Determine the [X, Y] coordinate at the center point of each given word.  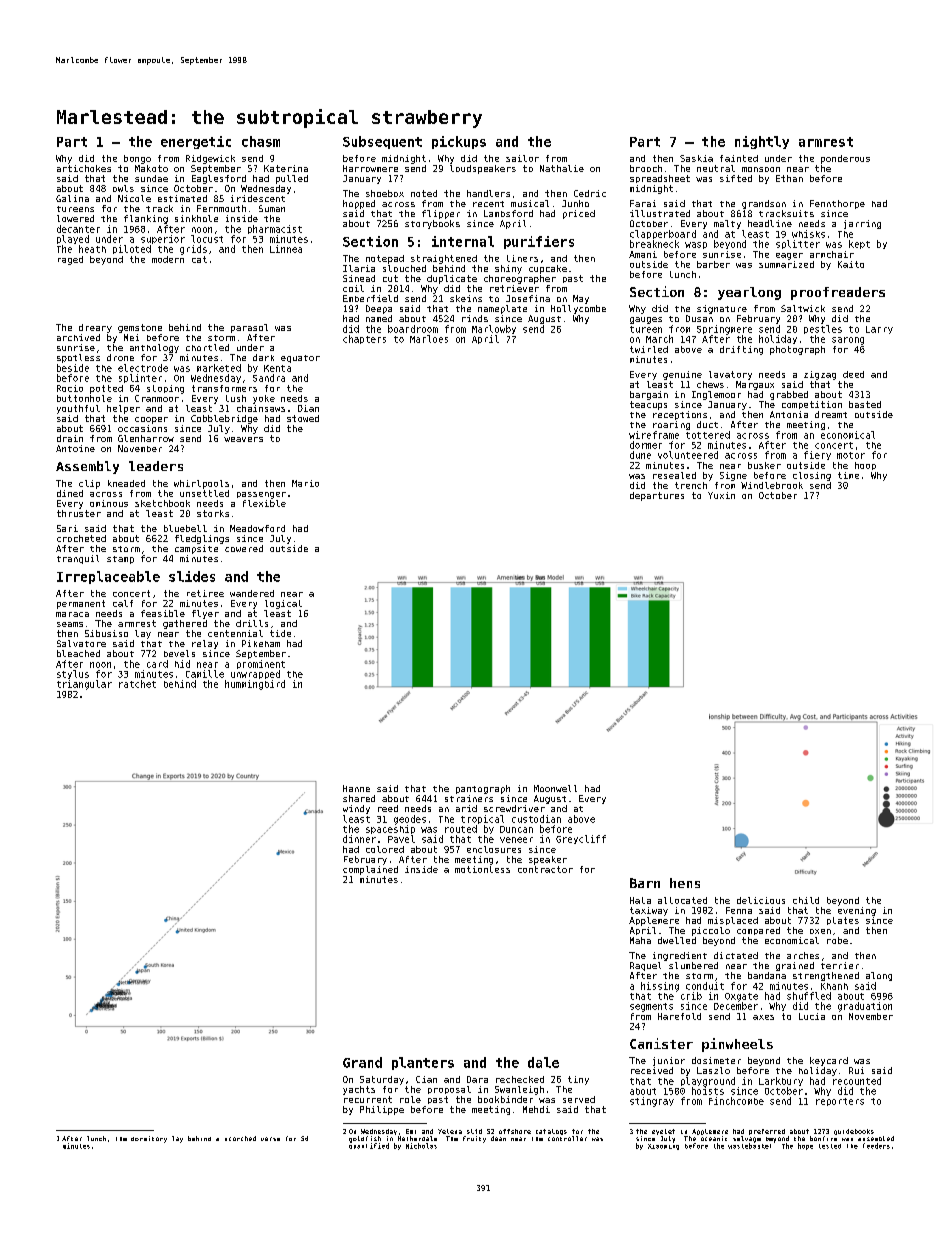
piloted [132, 249]
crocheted [81, 538]
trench [691, 485]
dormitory [149, 1139]
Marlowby [494, 329]
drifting [741, 350]
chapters [364, 339]
